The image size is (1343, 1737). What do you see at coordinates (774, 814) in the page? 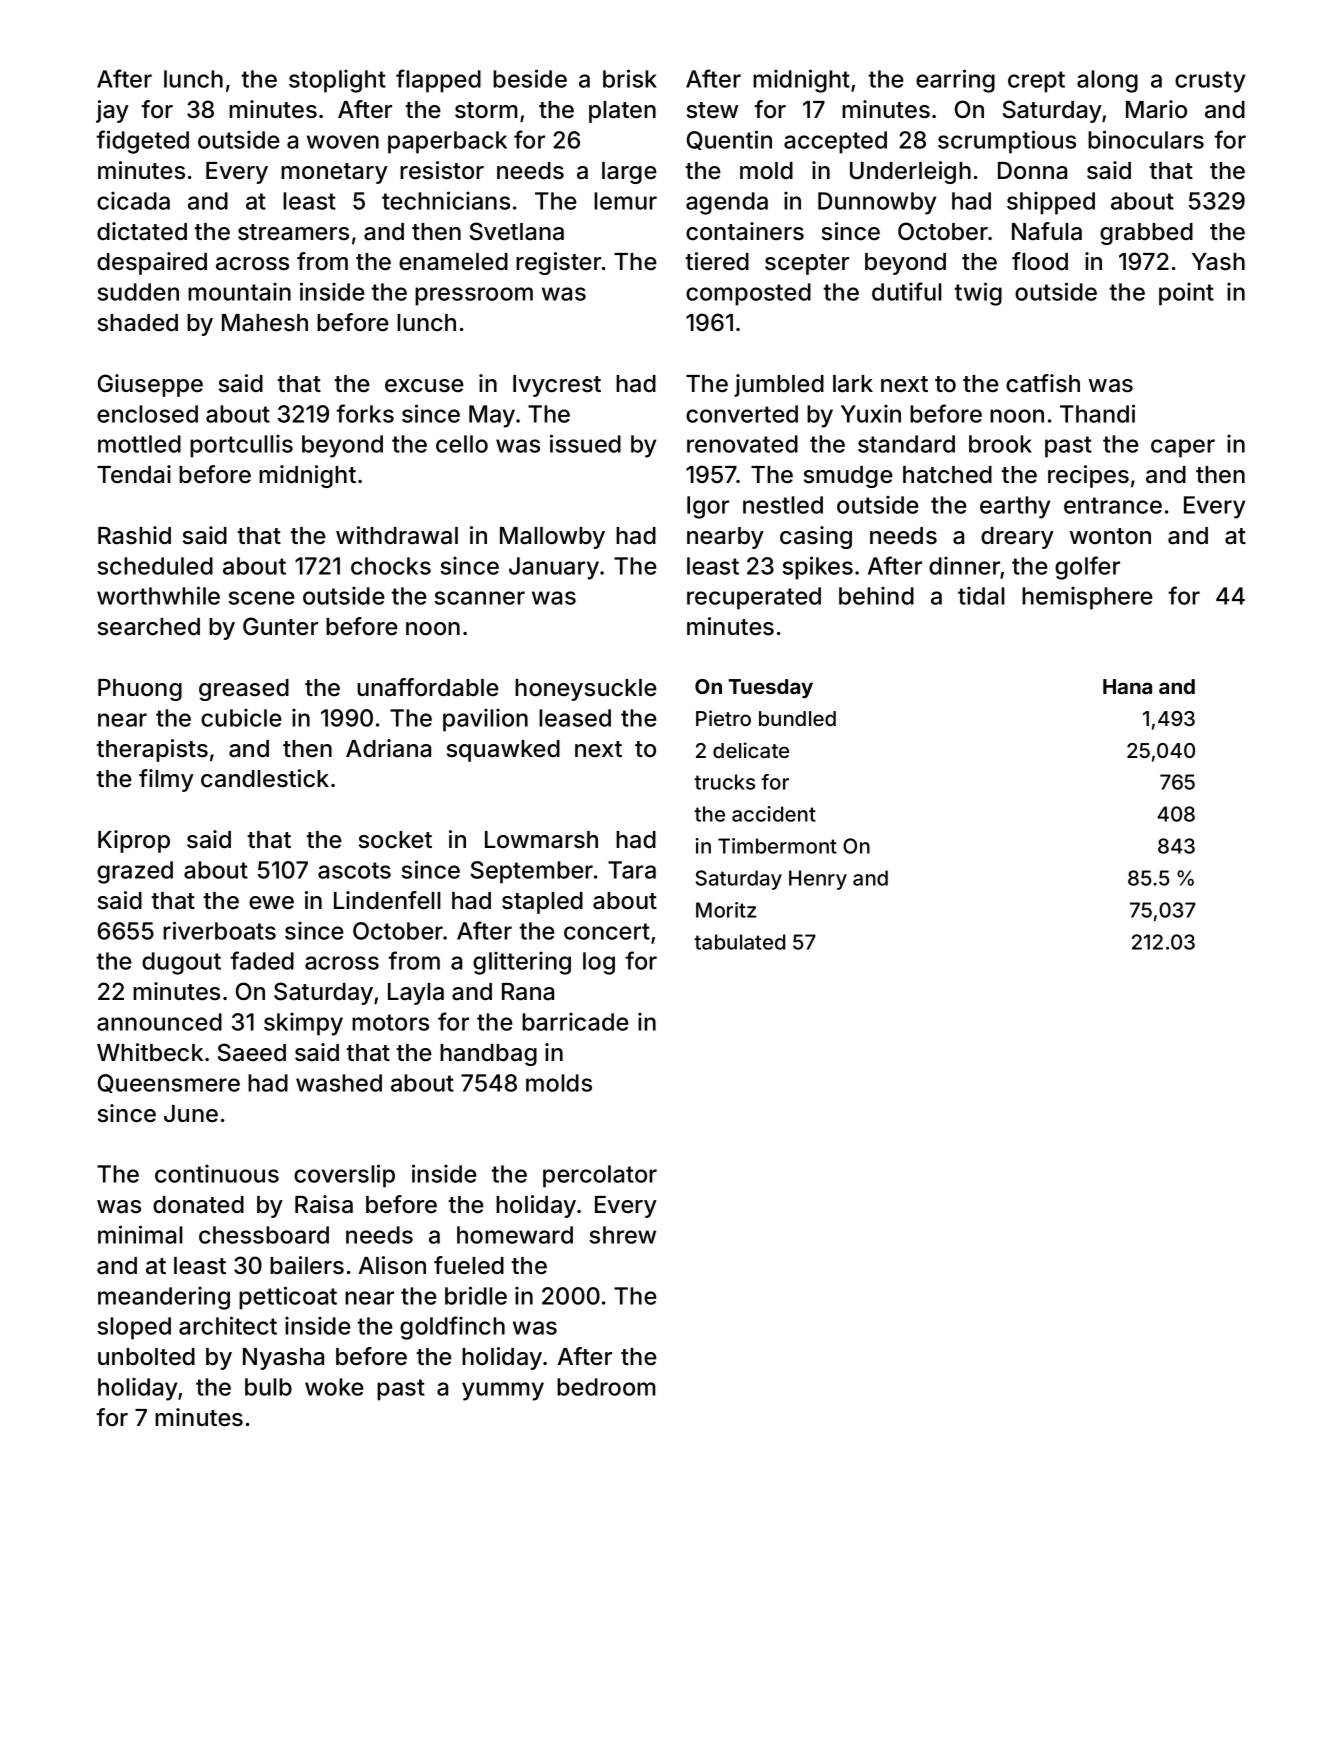
I see `accident` at bounding box center [774, 814].
